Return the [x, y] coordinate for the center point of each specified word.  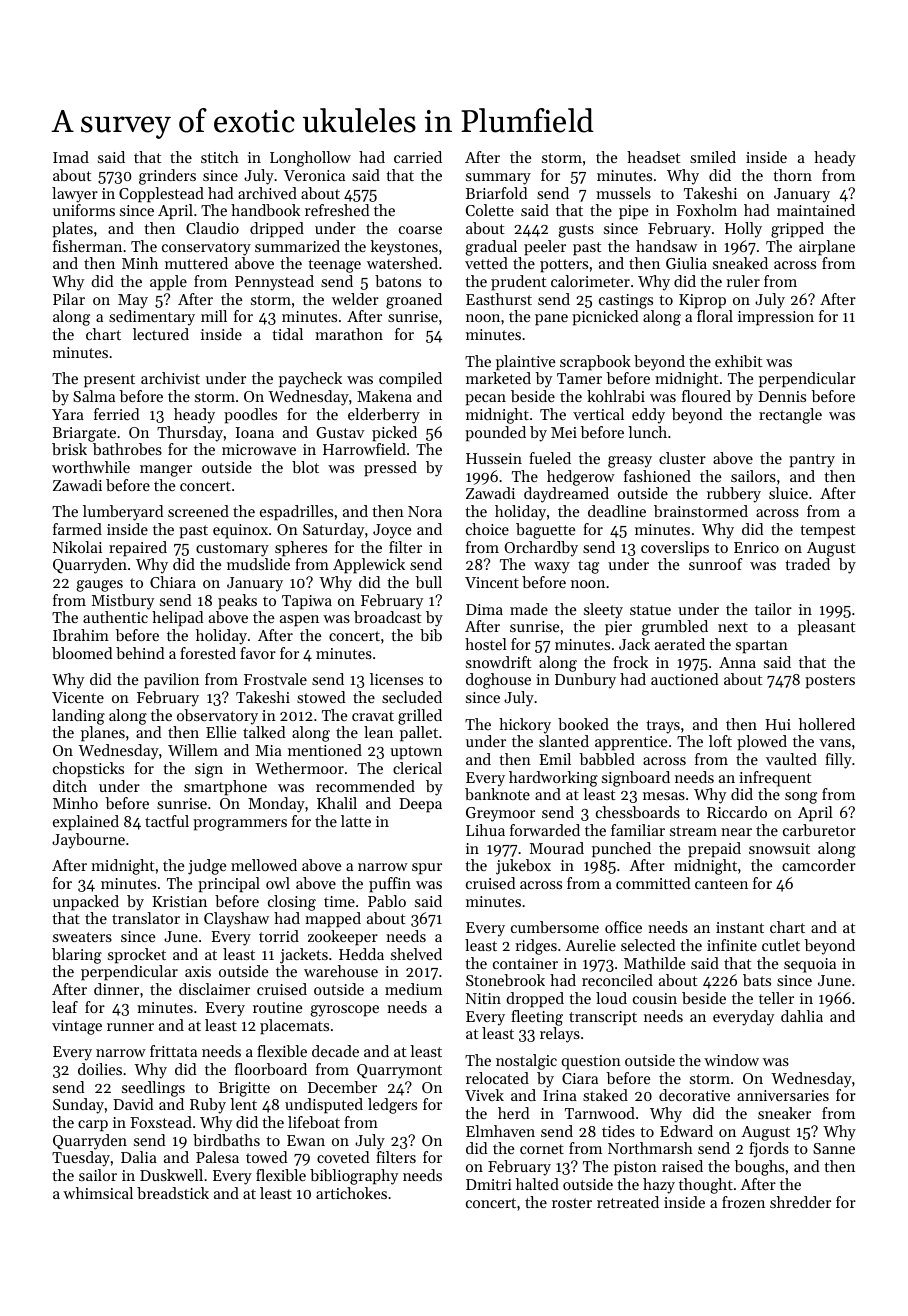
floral [715, 316]
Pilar [69, 299]
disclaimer [214, 989]
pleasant [827, 628]
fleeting [537, 1018]
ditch [70, 786]
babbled [607, 759]
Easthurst [499, 299]
